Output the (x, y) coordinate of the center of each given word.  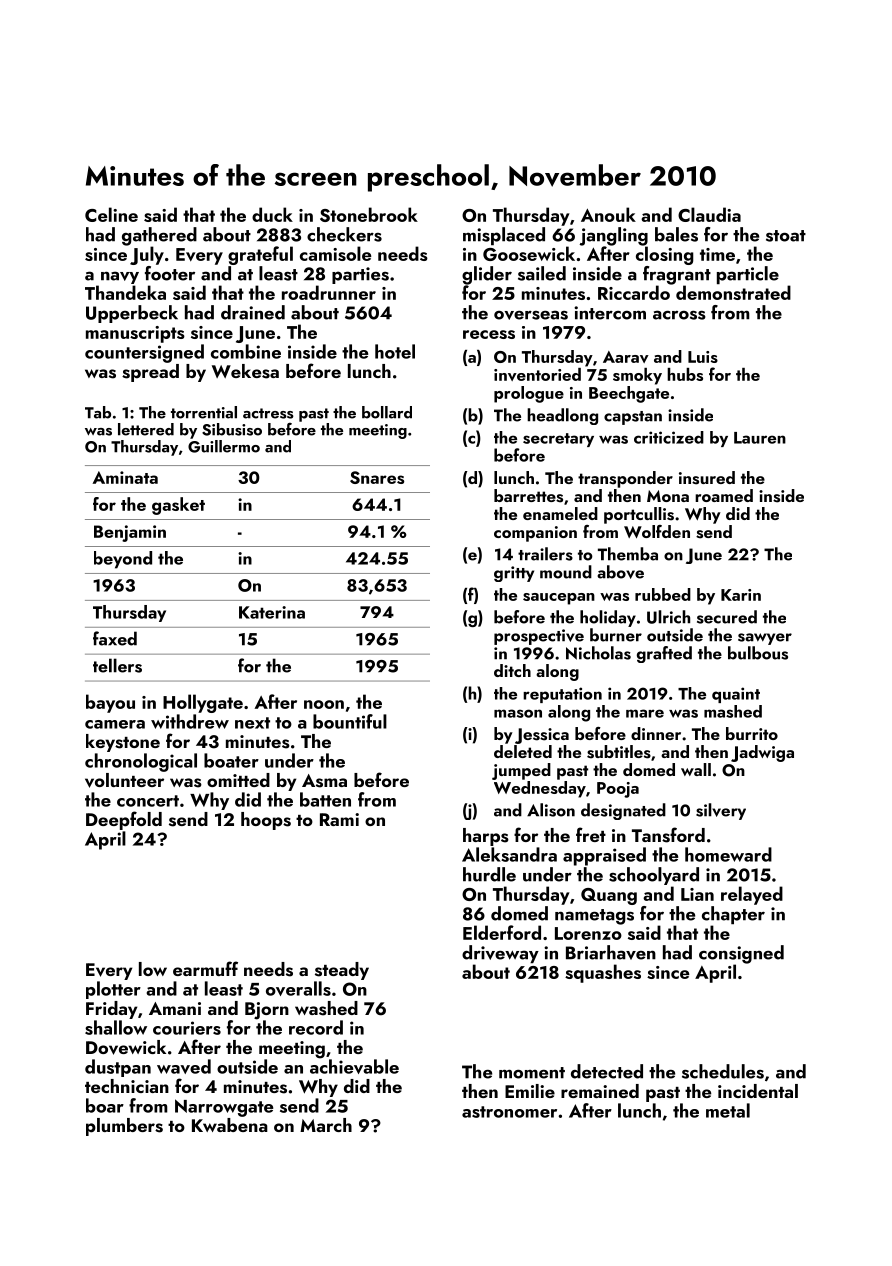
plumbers (124, 1127)
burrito (752, 733)
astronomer (509, 1112)
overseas (531, 315)
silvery (721, 811)
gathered (159, 236)
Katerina (272, 612)
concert (148, 801)
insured (707, 478)
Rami (339, 819)
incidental (758, 1091)
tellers (117, 665)
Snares (377, 477)
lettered (146, 429)
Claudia (709, 214)
